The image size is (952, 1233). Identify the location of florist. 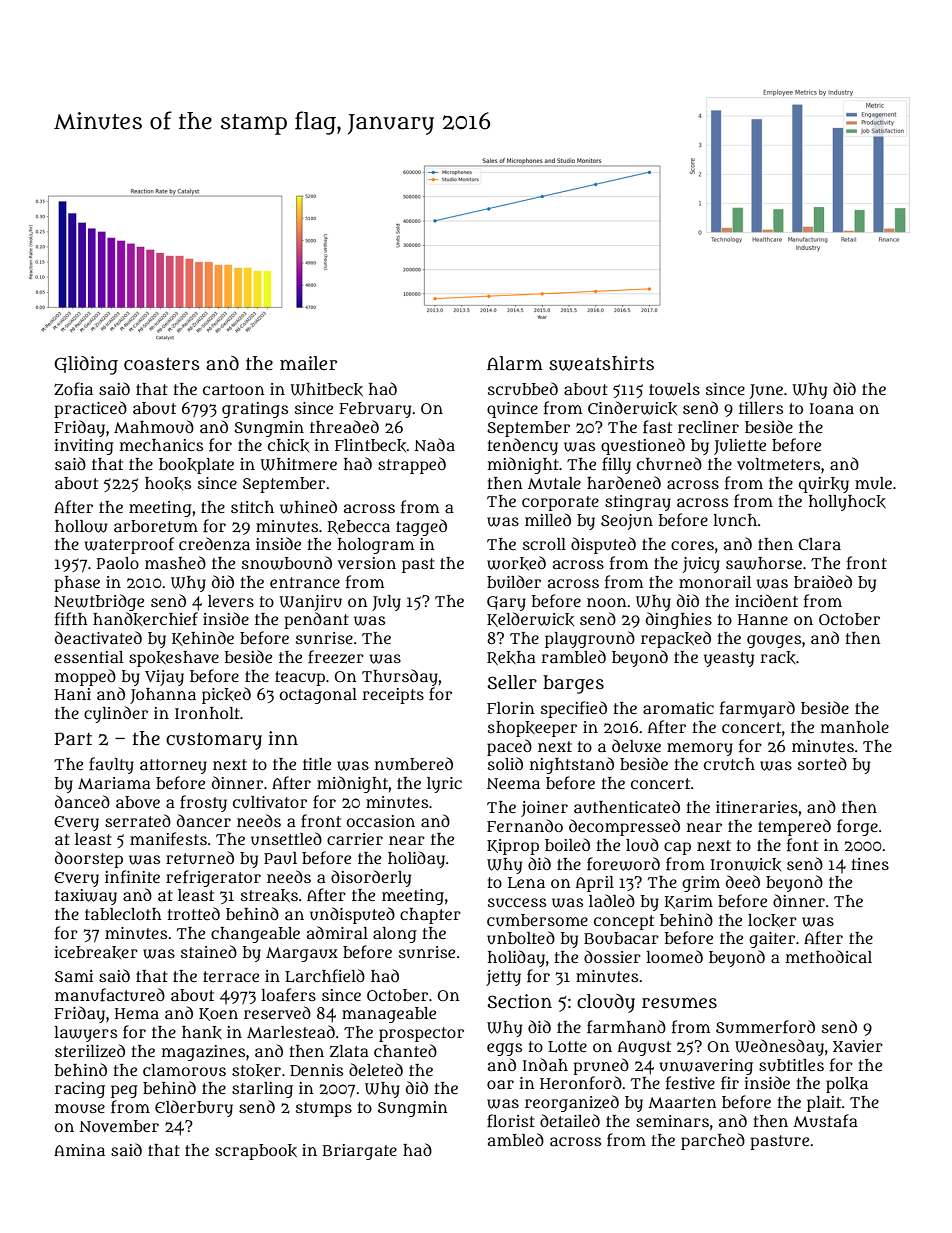
(511, 1121).
